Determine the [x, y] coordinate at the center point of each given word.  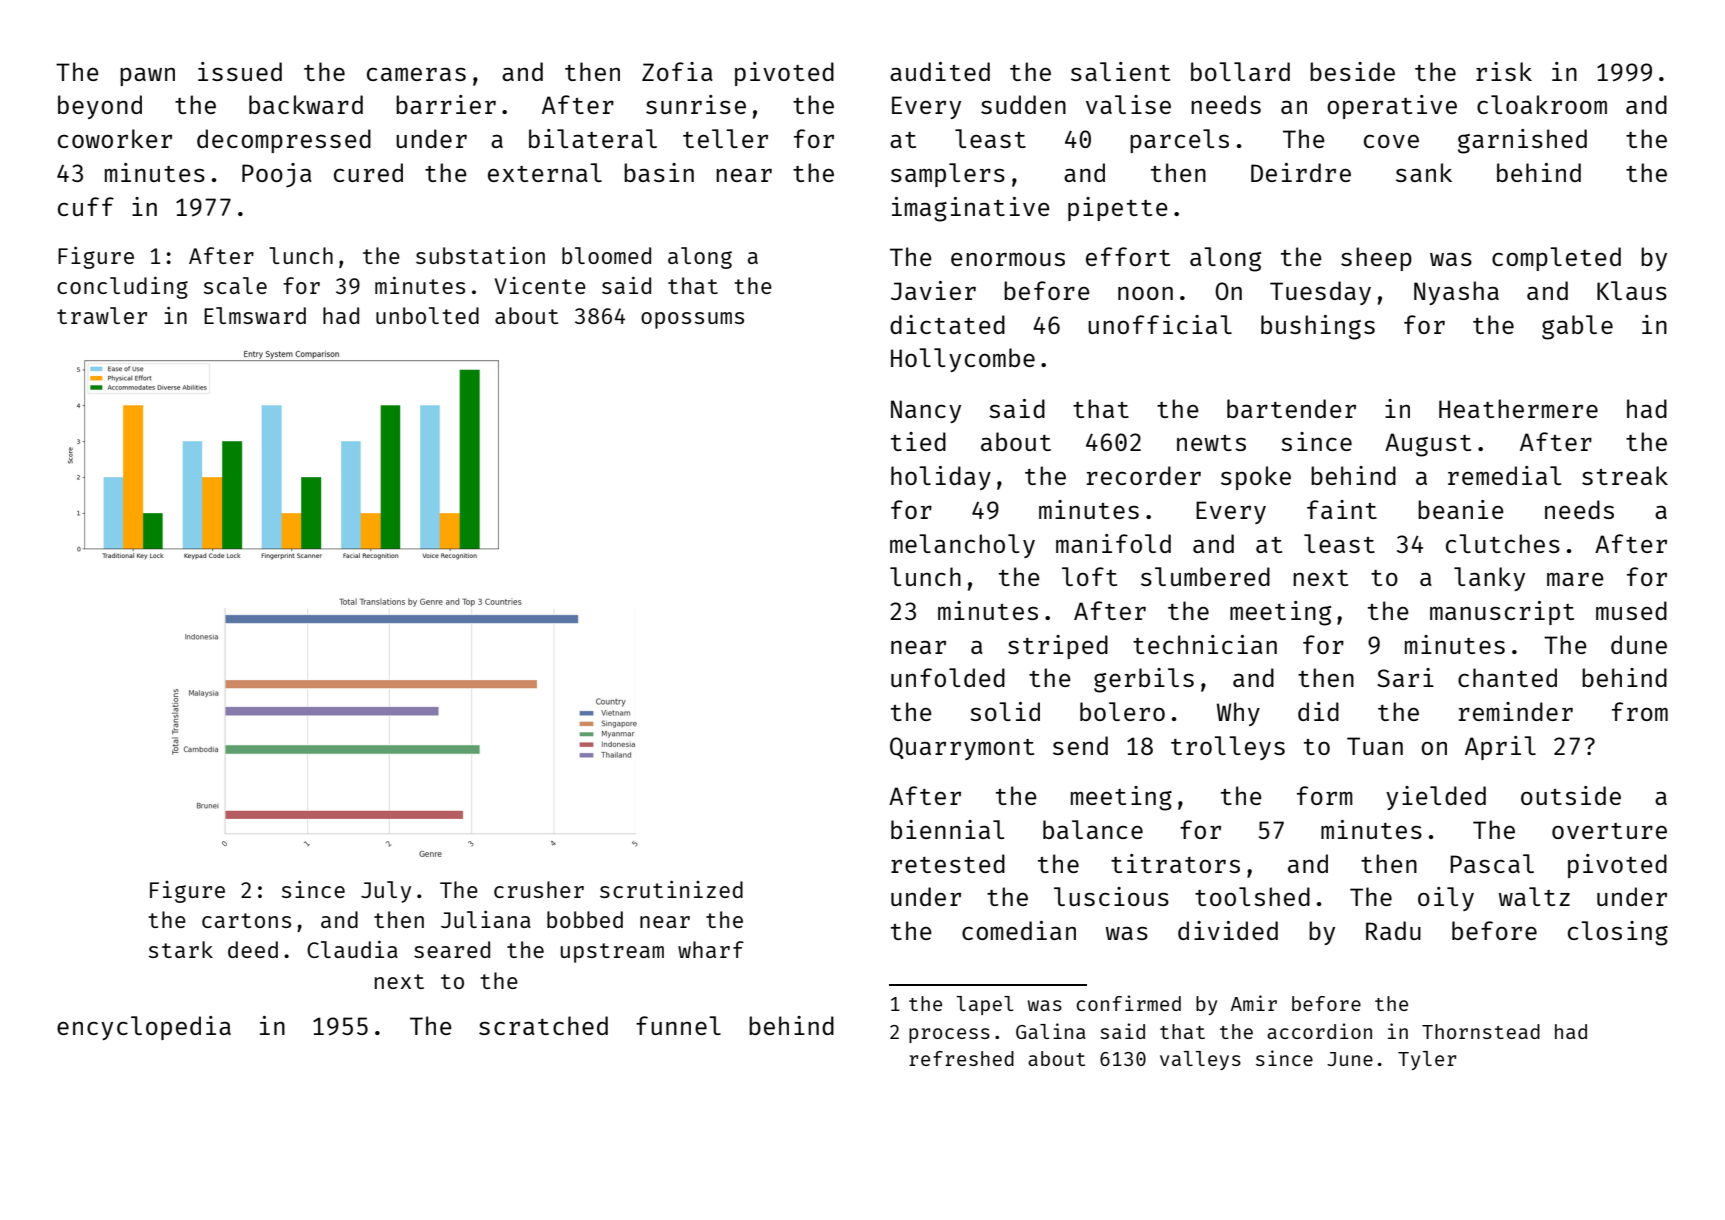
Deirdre [1301, 172]
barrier [446, 104]
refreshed [961, 1058]
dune [1639, 644]
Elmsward [255, 315]
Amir [1254, 1003]
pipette [1118, 209]
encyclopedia [144, 1028]
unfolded [948, 677]
